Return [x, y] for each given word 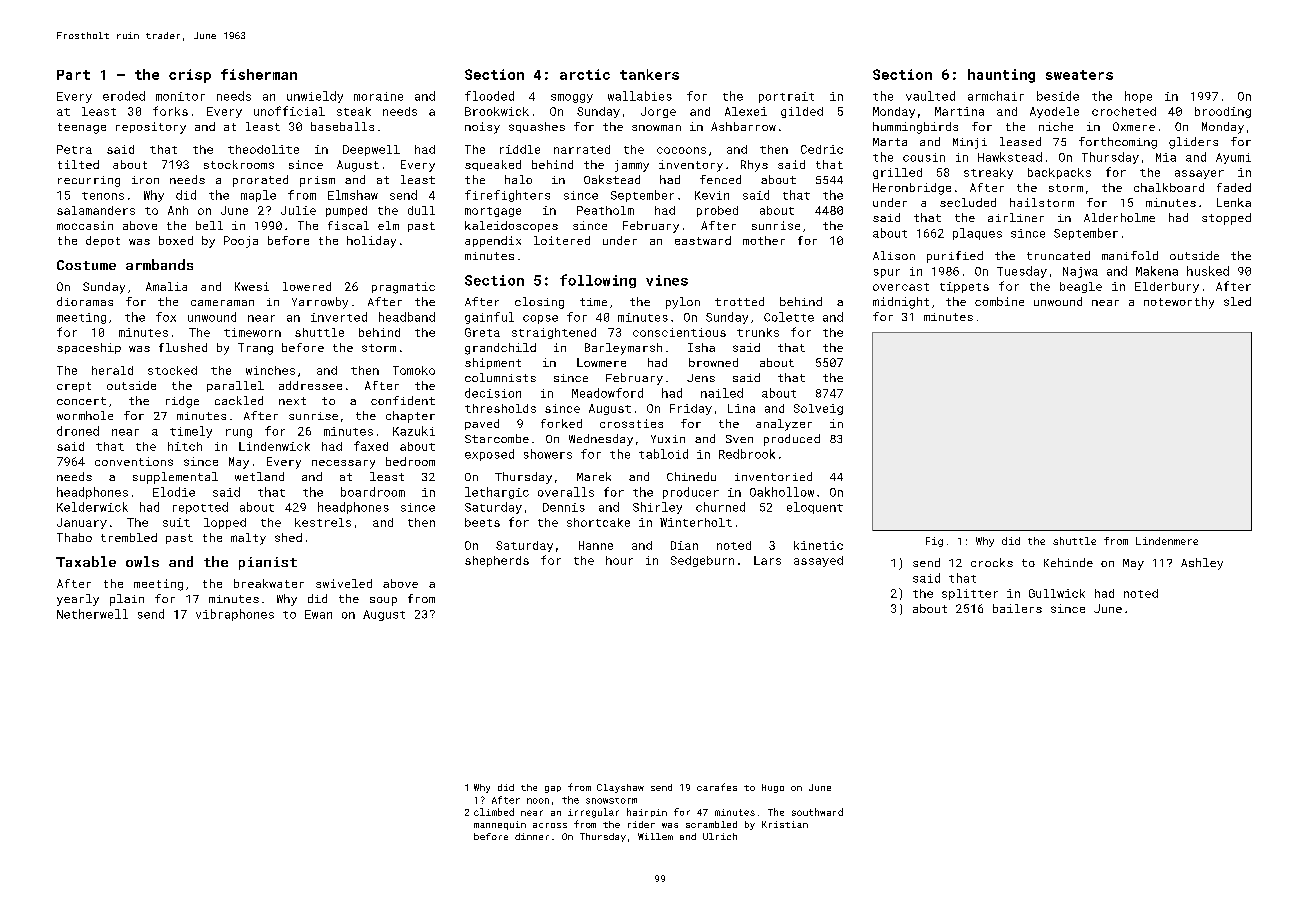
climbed [494, 812]
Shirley [657, 508]
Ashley [1202, 564]
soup [383, 601]
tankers [649, 74]
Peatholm [605, 210]
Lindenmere [1167, 541]
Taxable [86, 561]
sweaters [1079, 75]
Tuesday [1022, 272]
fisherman [259, 74]
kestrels [323, 522]
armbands [159, 264]
